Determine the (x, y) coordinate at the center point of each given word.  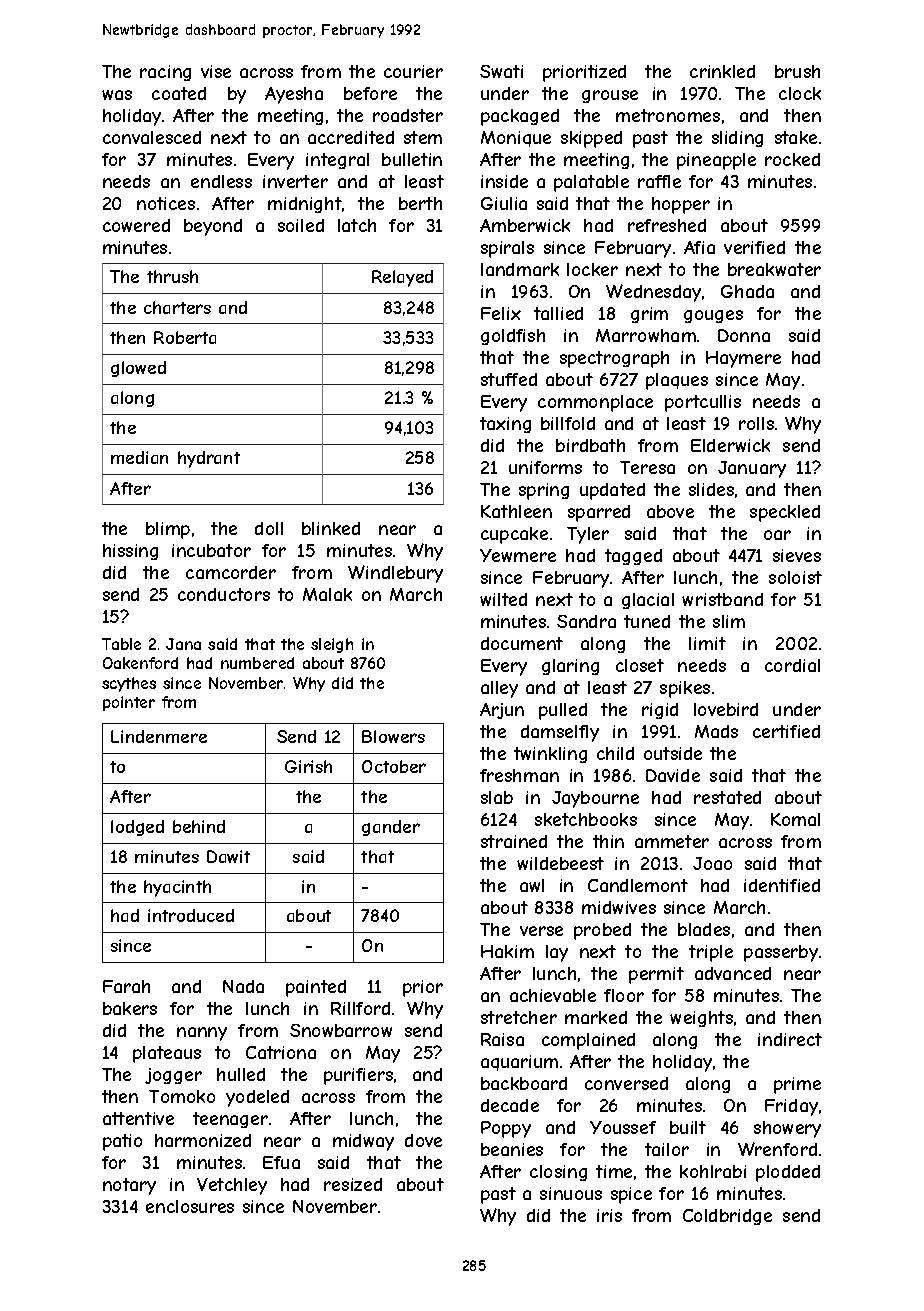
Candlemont (638, 885)
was (117, 95)
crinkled (722, 71)
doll (269, 528)
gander (391, 828)
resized (353, 1184)
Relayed (402, 278)
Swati (501, 71)
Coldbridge (727, 1217)
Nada (243, 986)
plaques (677, 381)
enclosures (190, 1206)
